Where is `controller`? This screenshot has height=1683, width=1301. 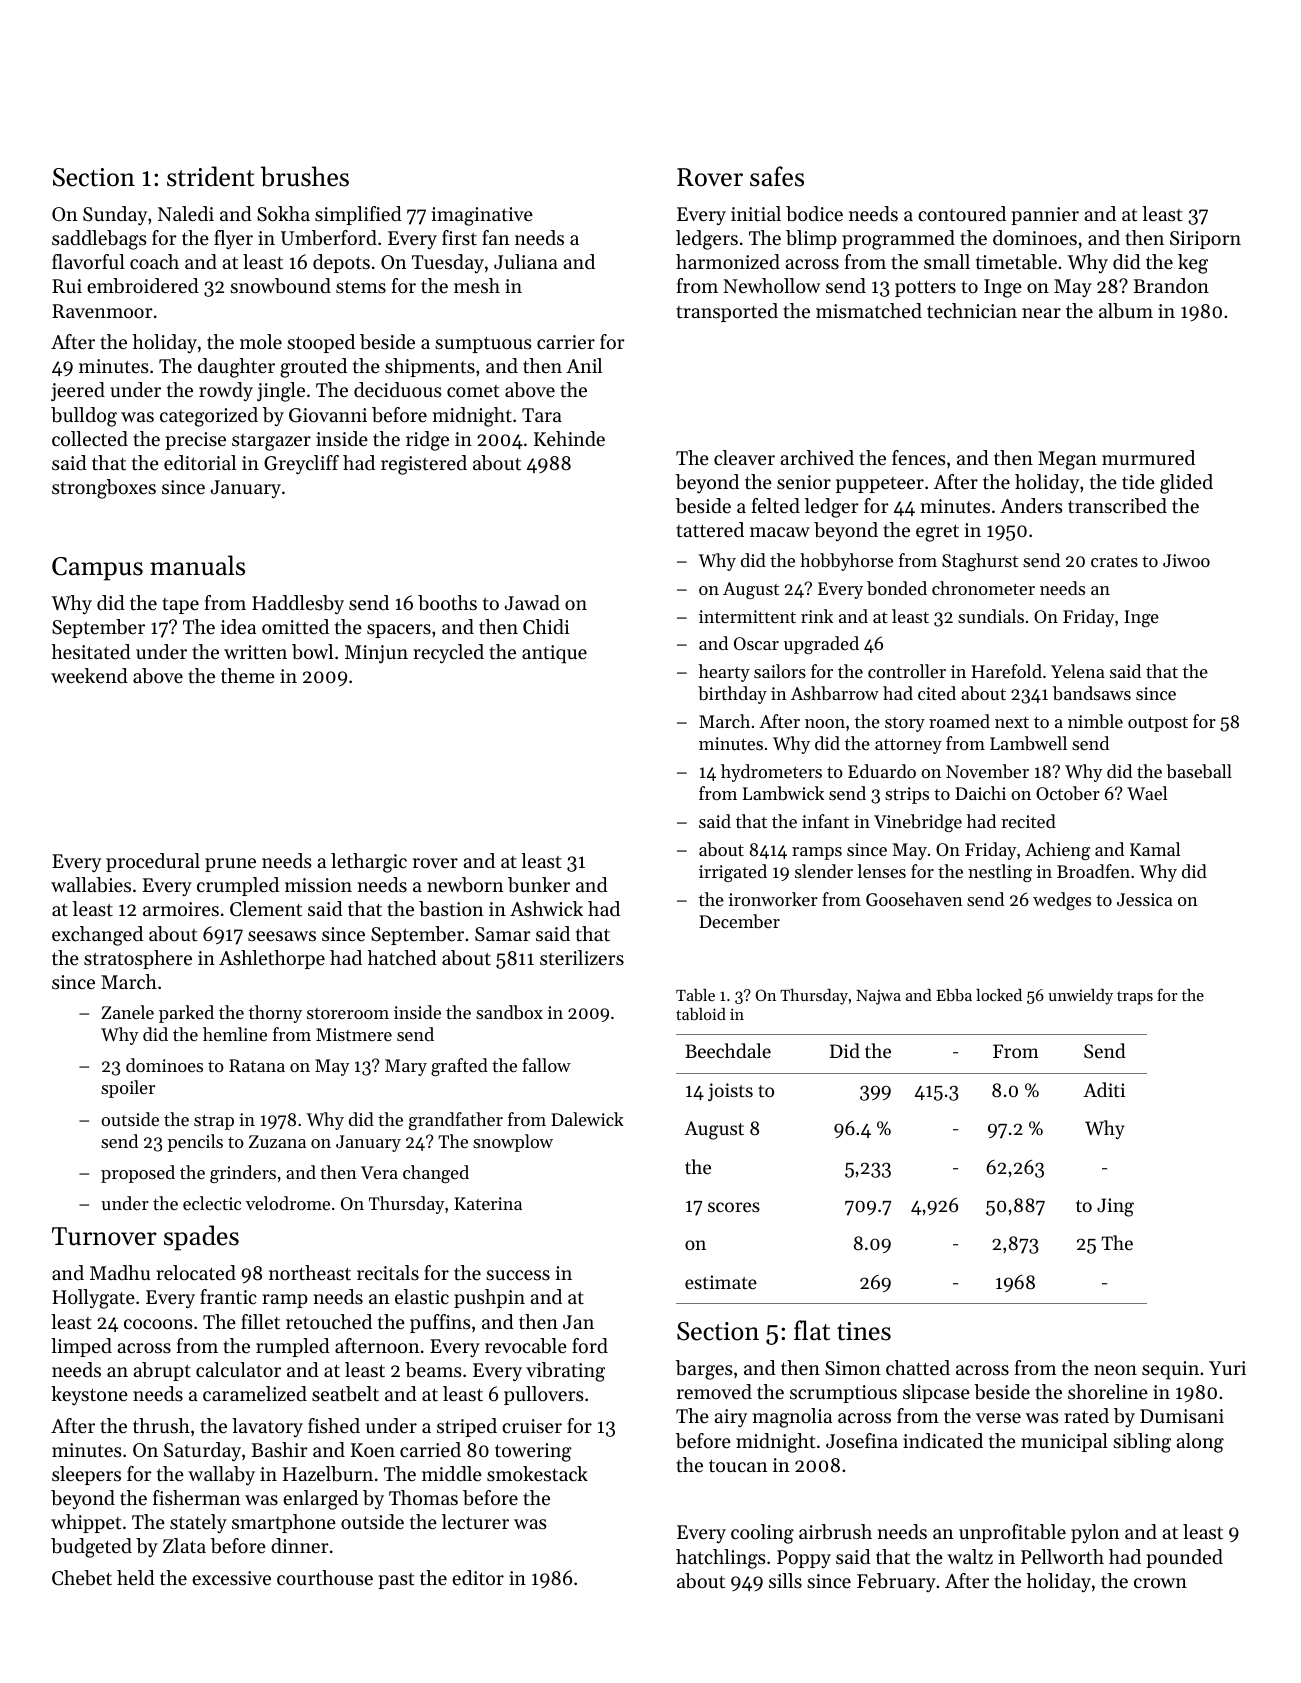 controller is located at coordinates (907, 671).
